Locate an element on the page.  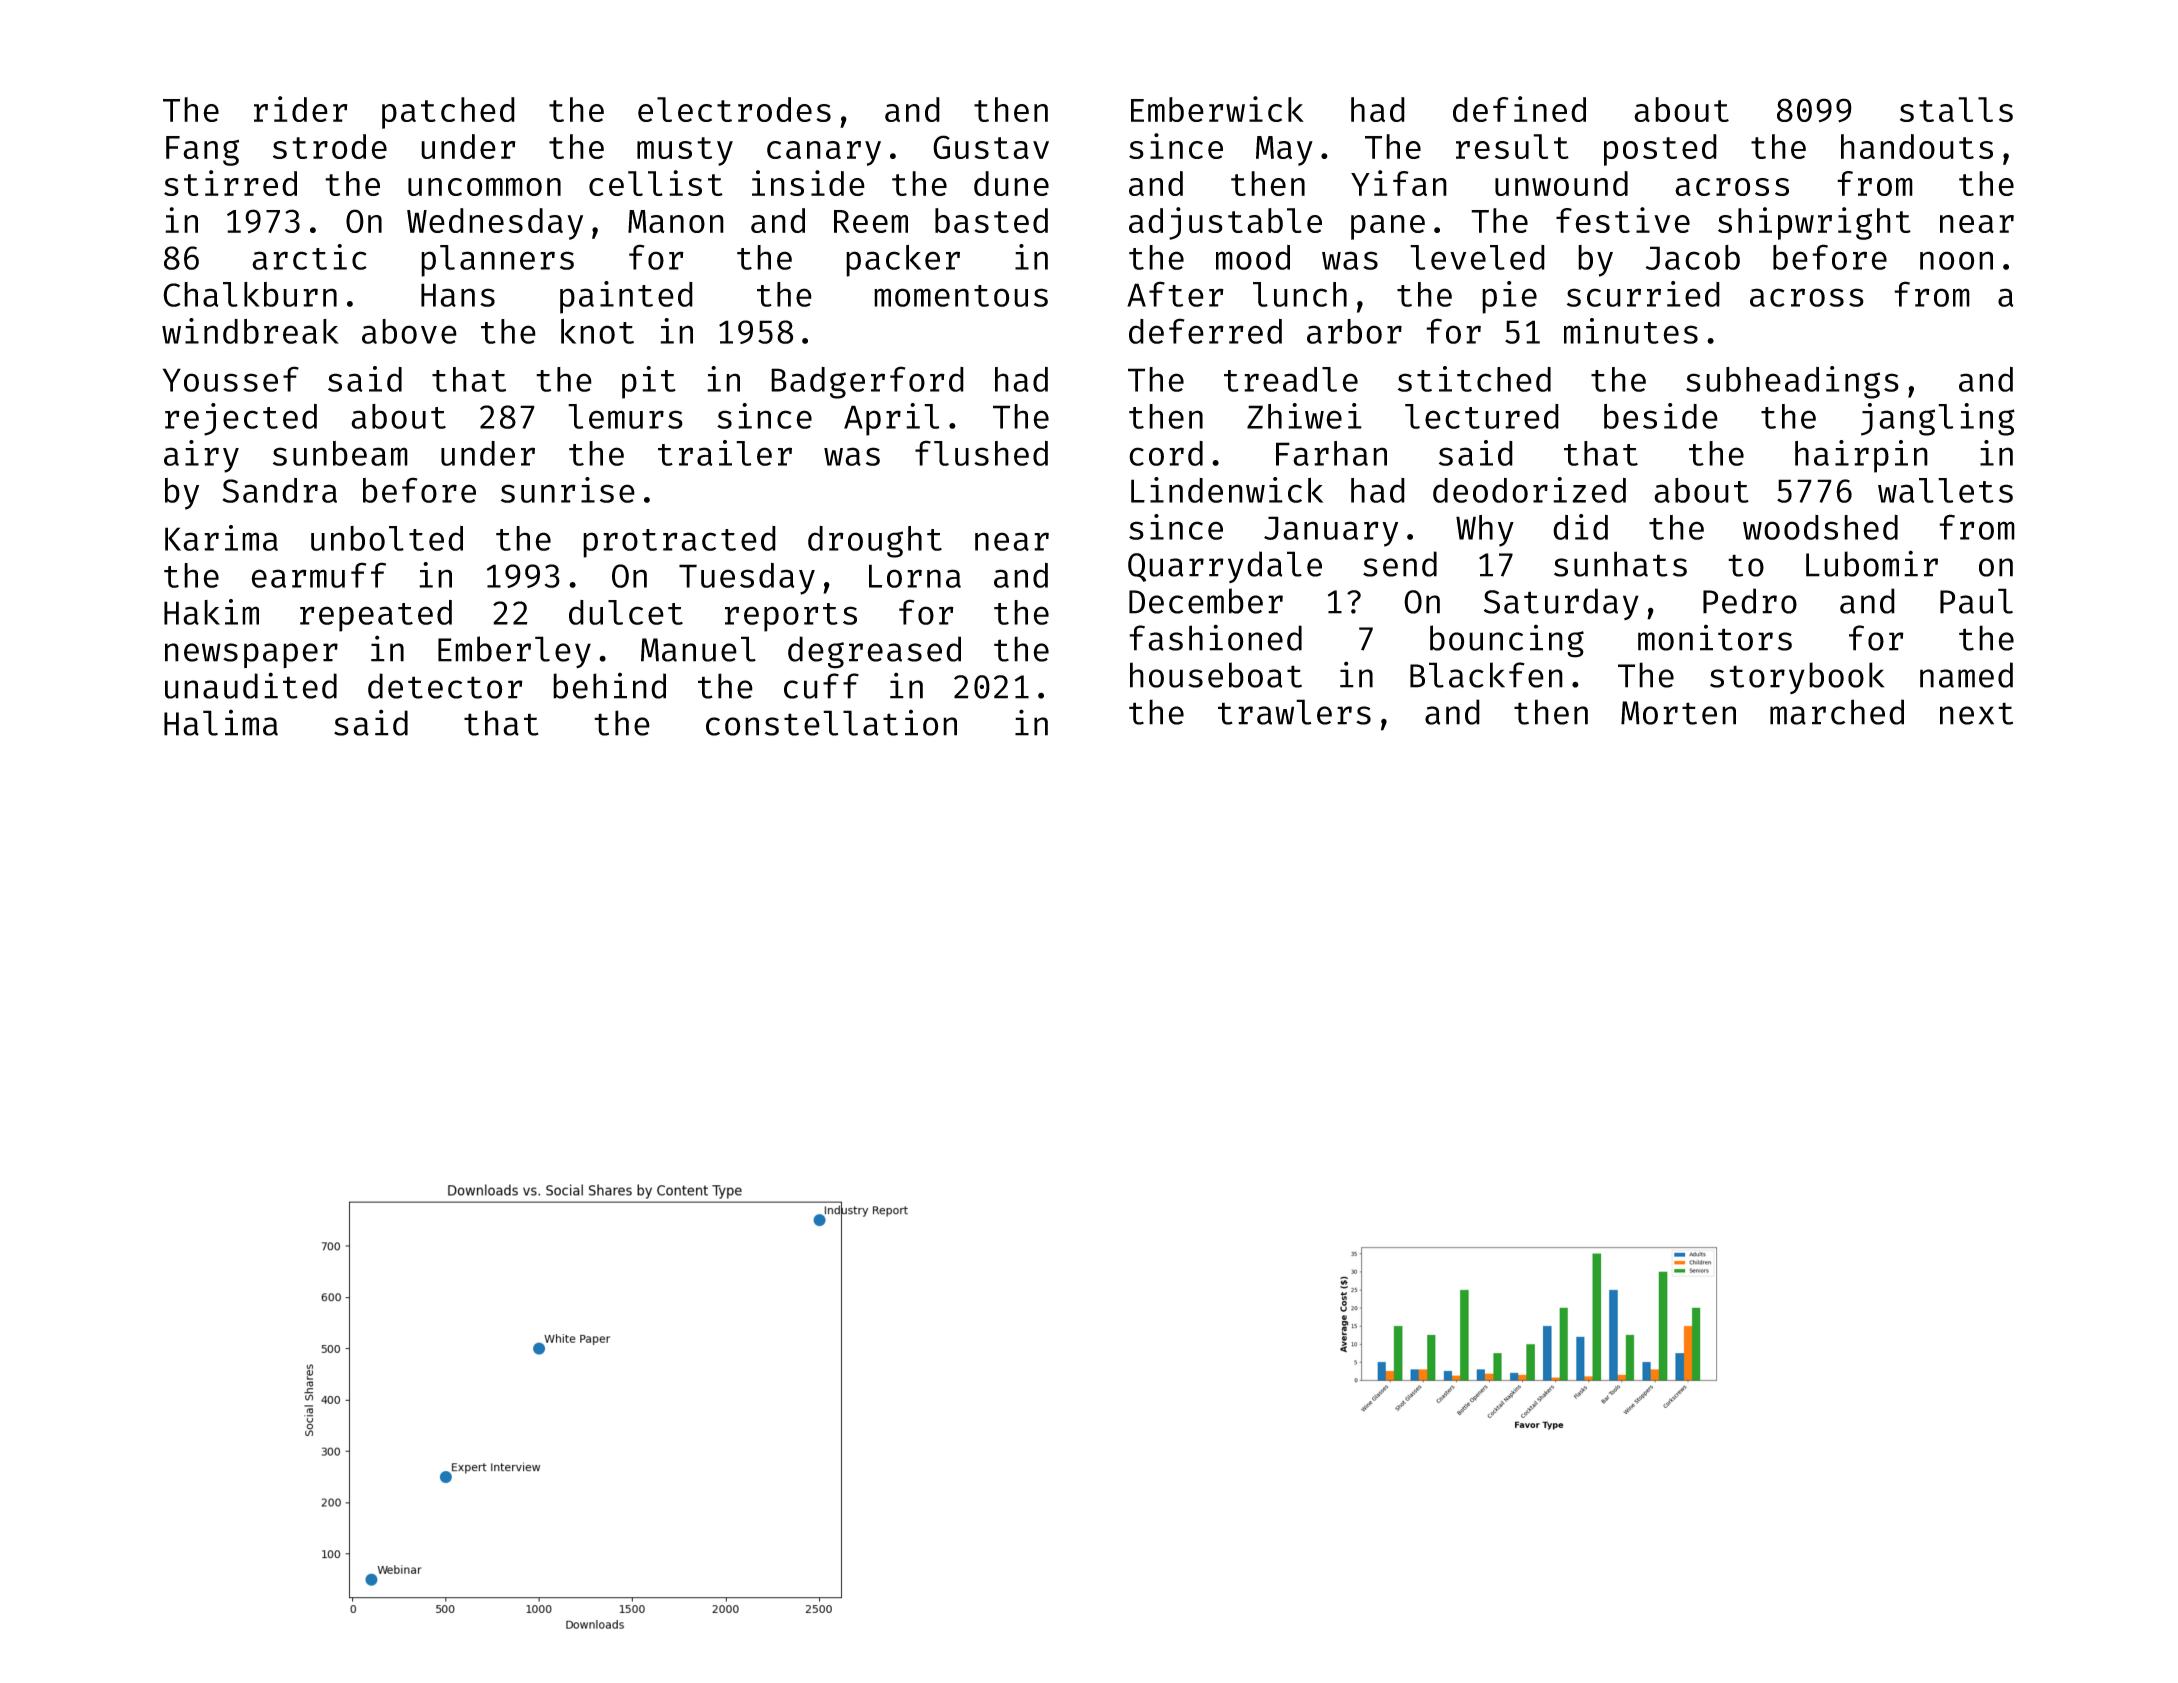
stalls is located at coordinates (1956, 109).
